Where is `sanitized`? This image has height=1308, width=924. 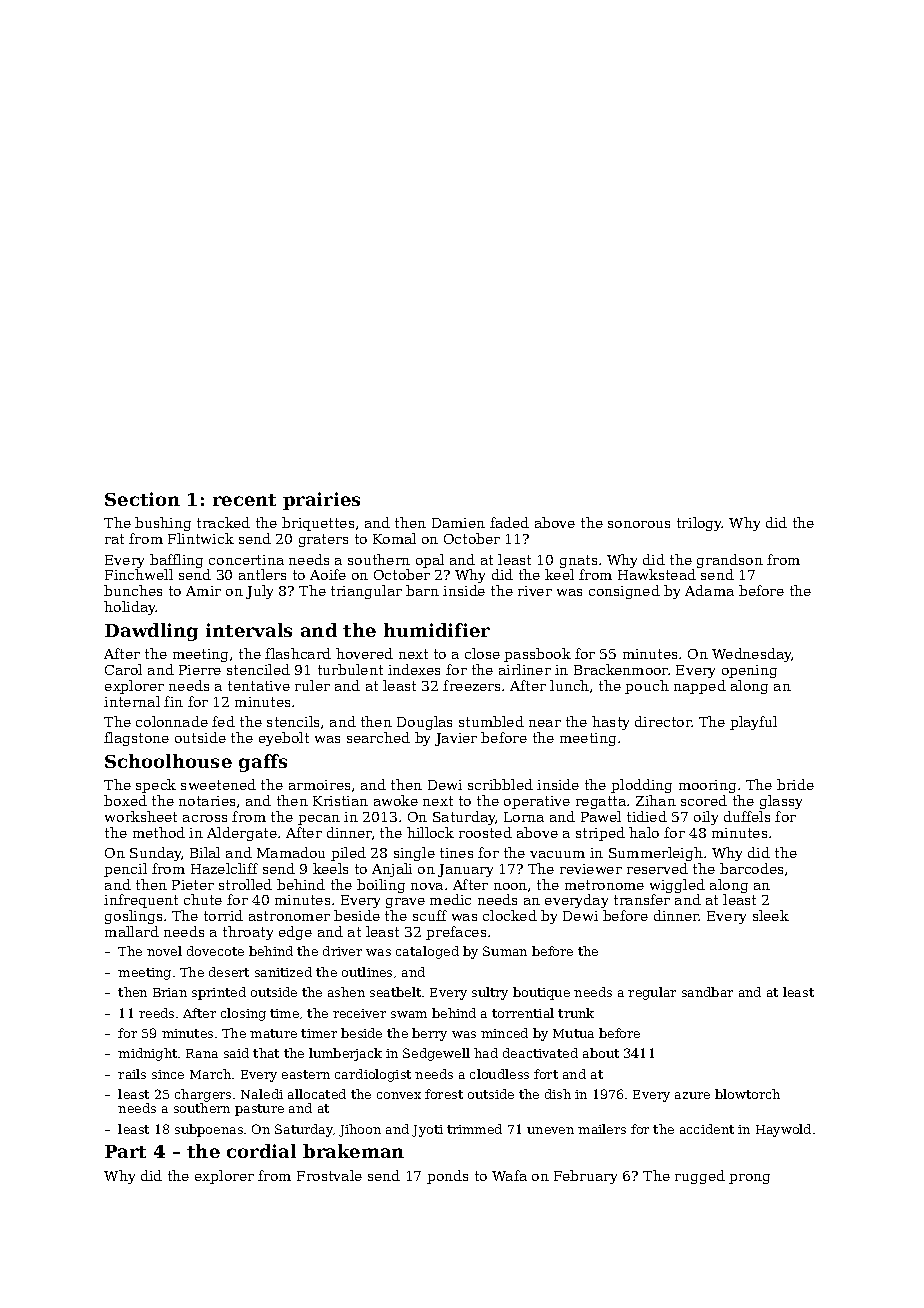
sanitized is located at coordinates (283, 972).
